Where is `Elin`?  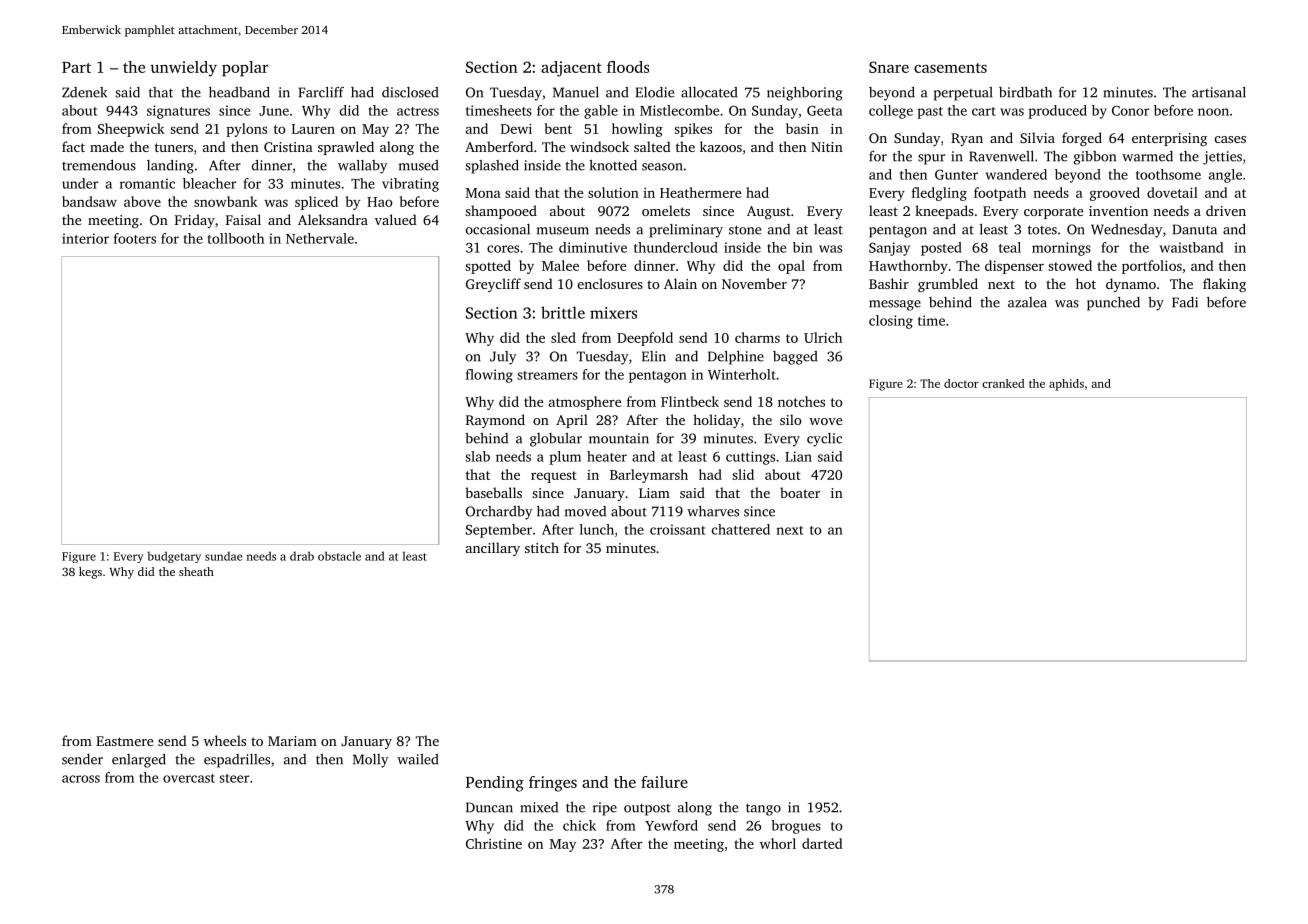
Elin is located at coordinates (654, 356).
